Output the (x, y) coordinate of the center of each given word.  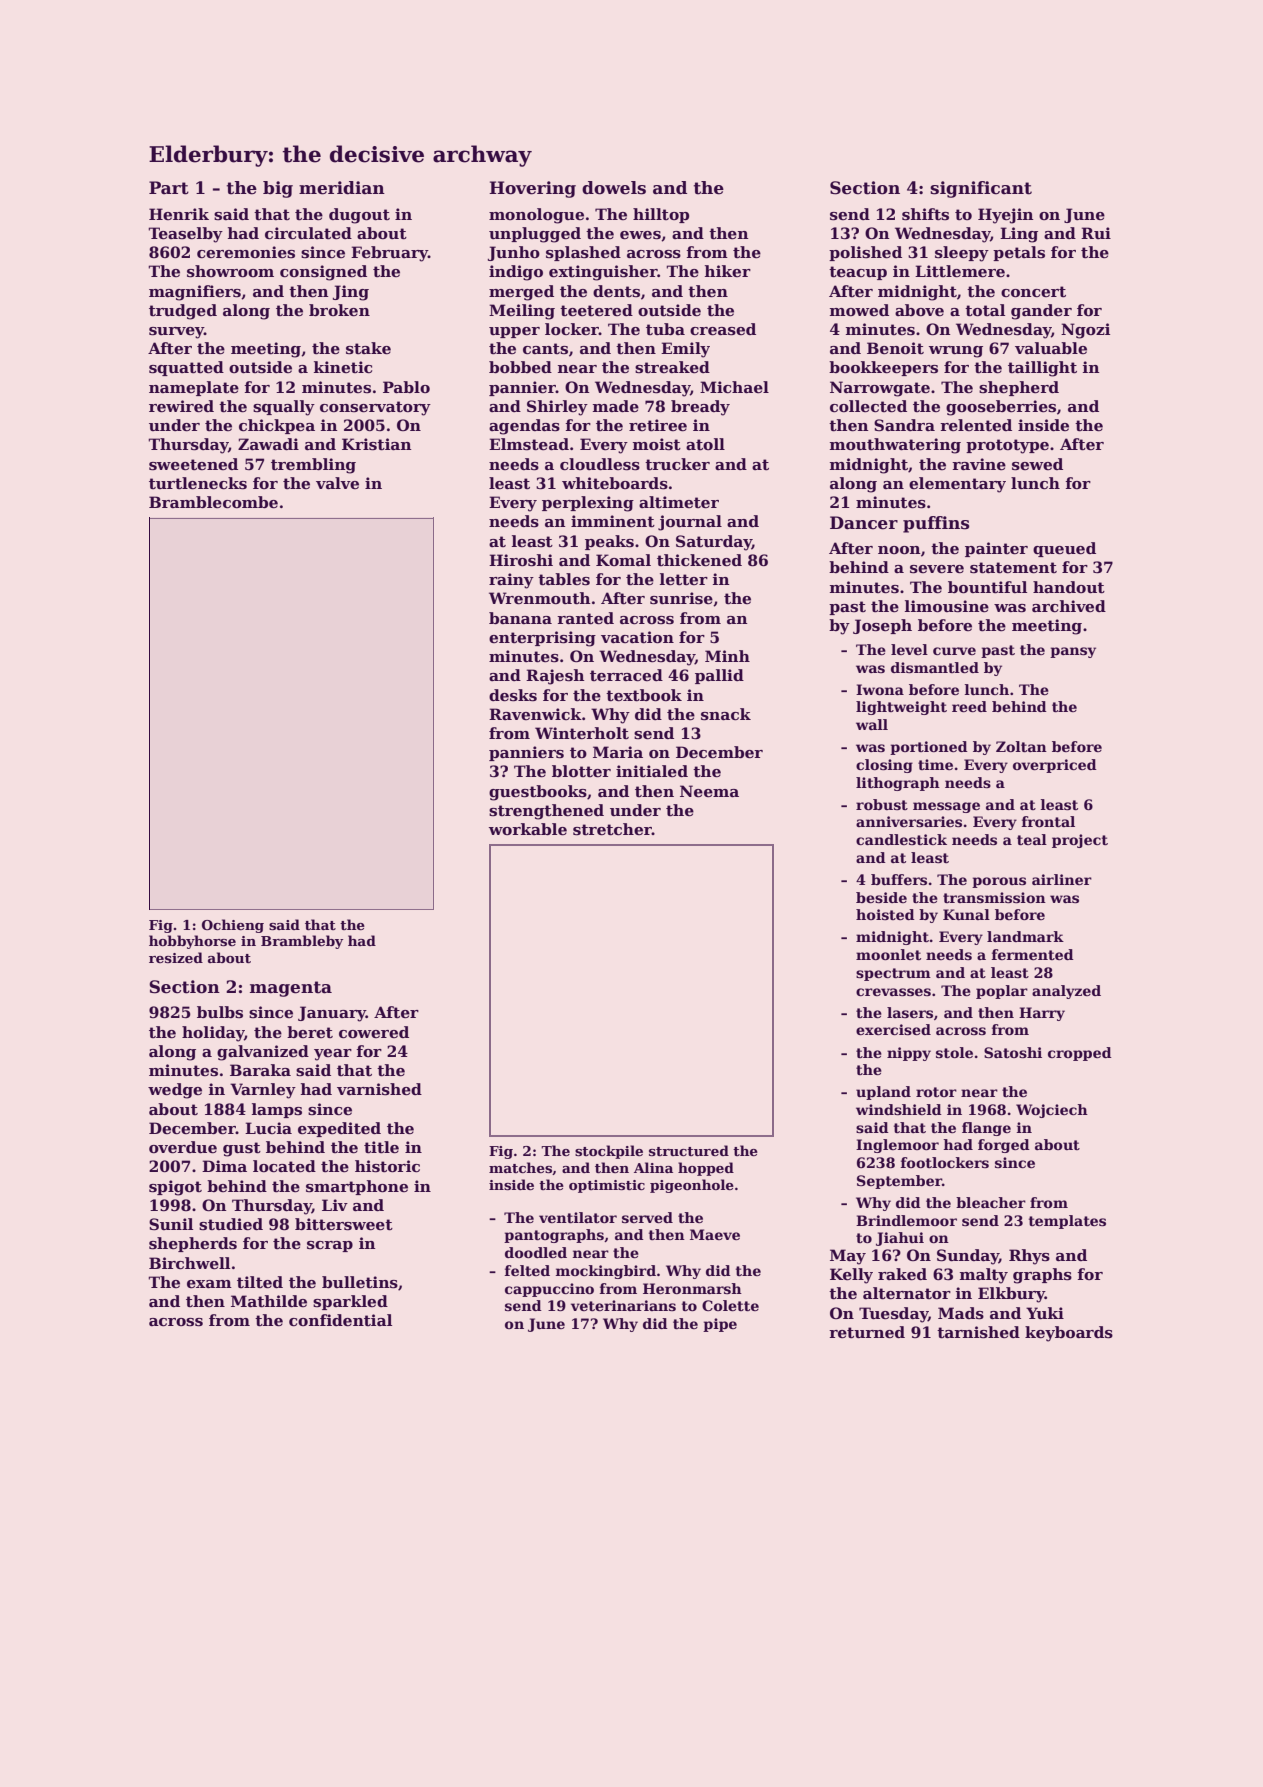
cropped (1080, 1054)
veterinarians (623, 1305)
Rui (1096, 233)
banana (520, 618)
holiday (213, 1034)
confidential (340, 1320)
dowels (614, 188)
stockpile (609, 1152)
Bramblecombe (213, 502)
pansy (1073, 652)
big (278, 189)
